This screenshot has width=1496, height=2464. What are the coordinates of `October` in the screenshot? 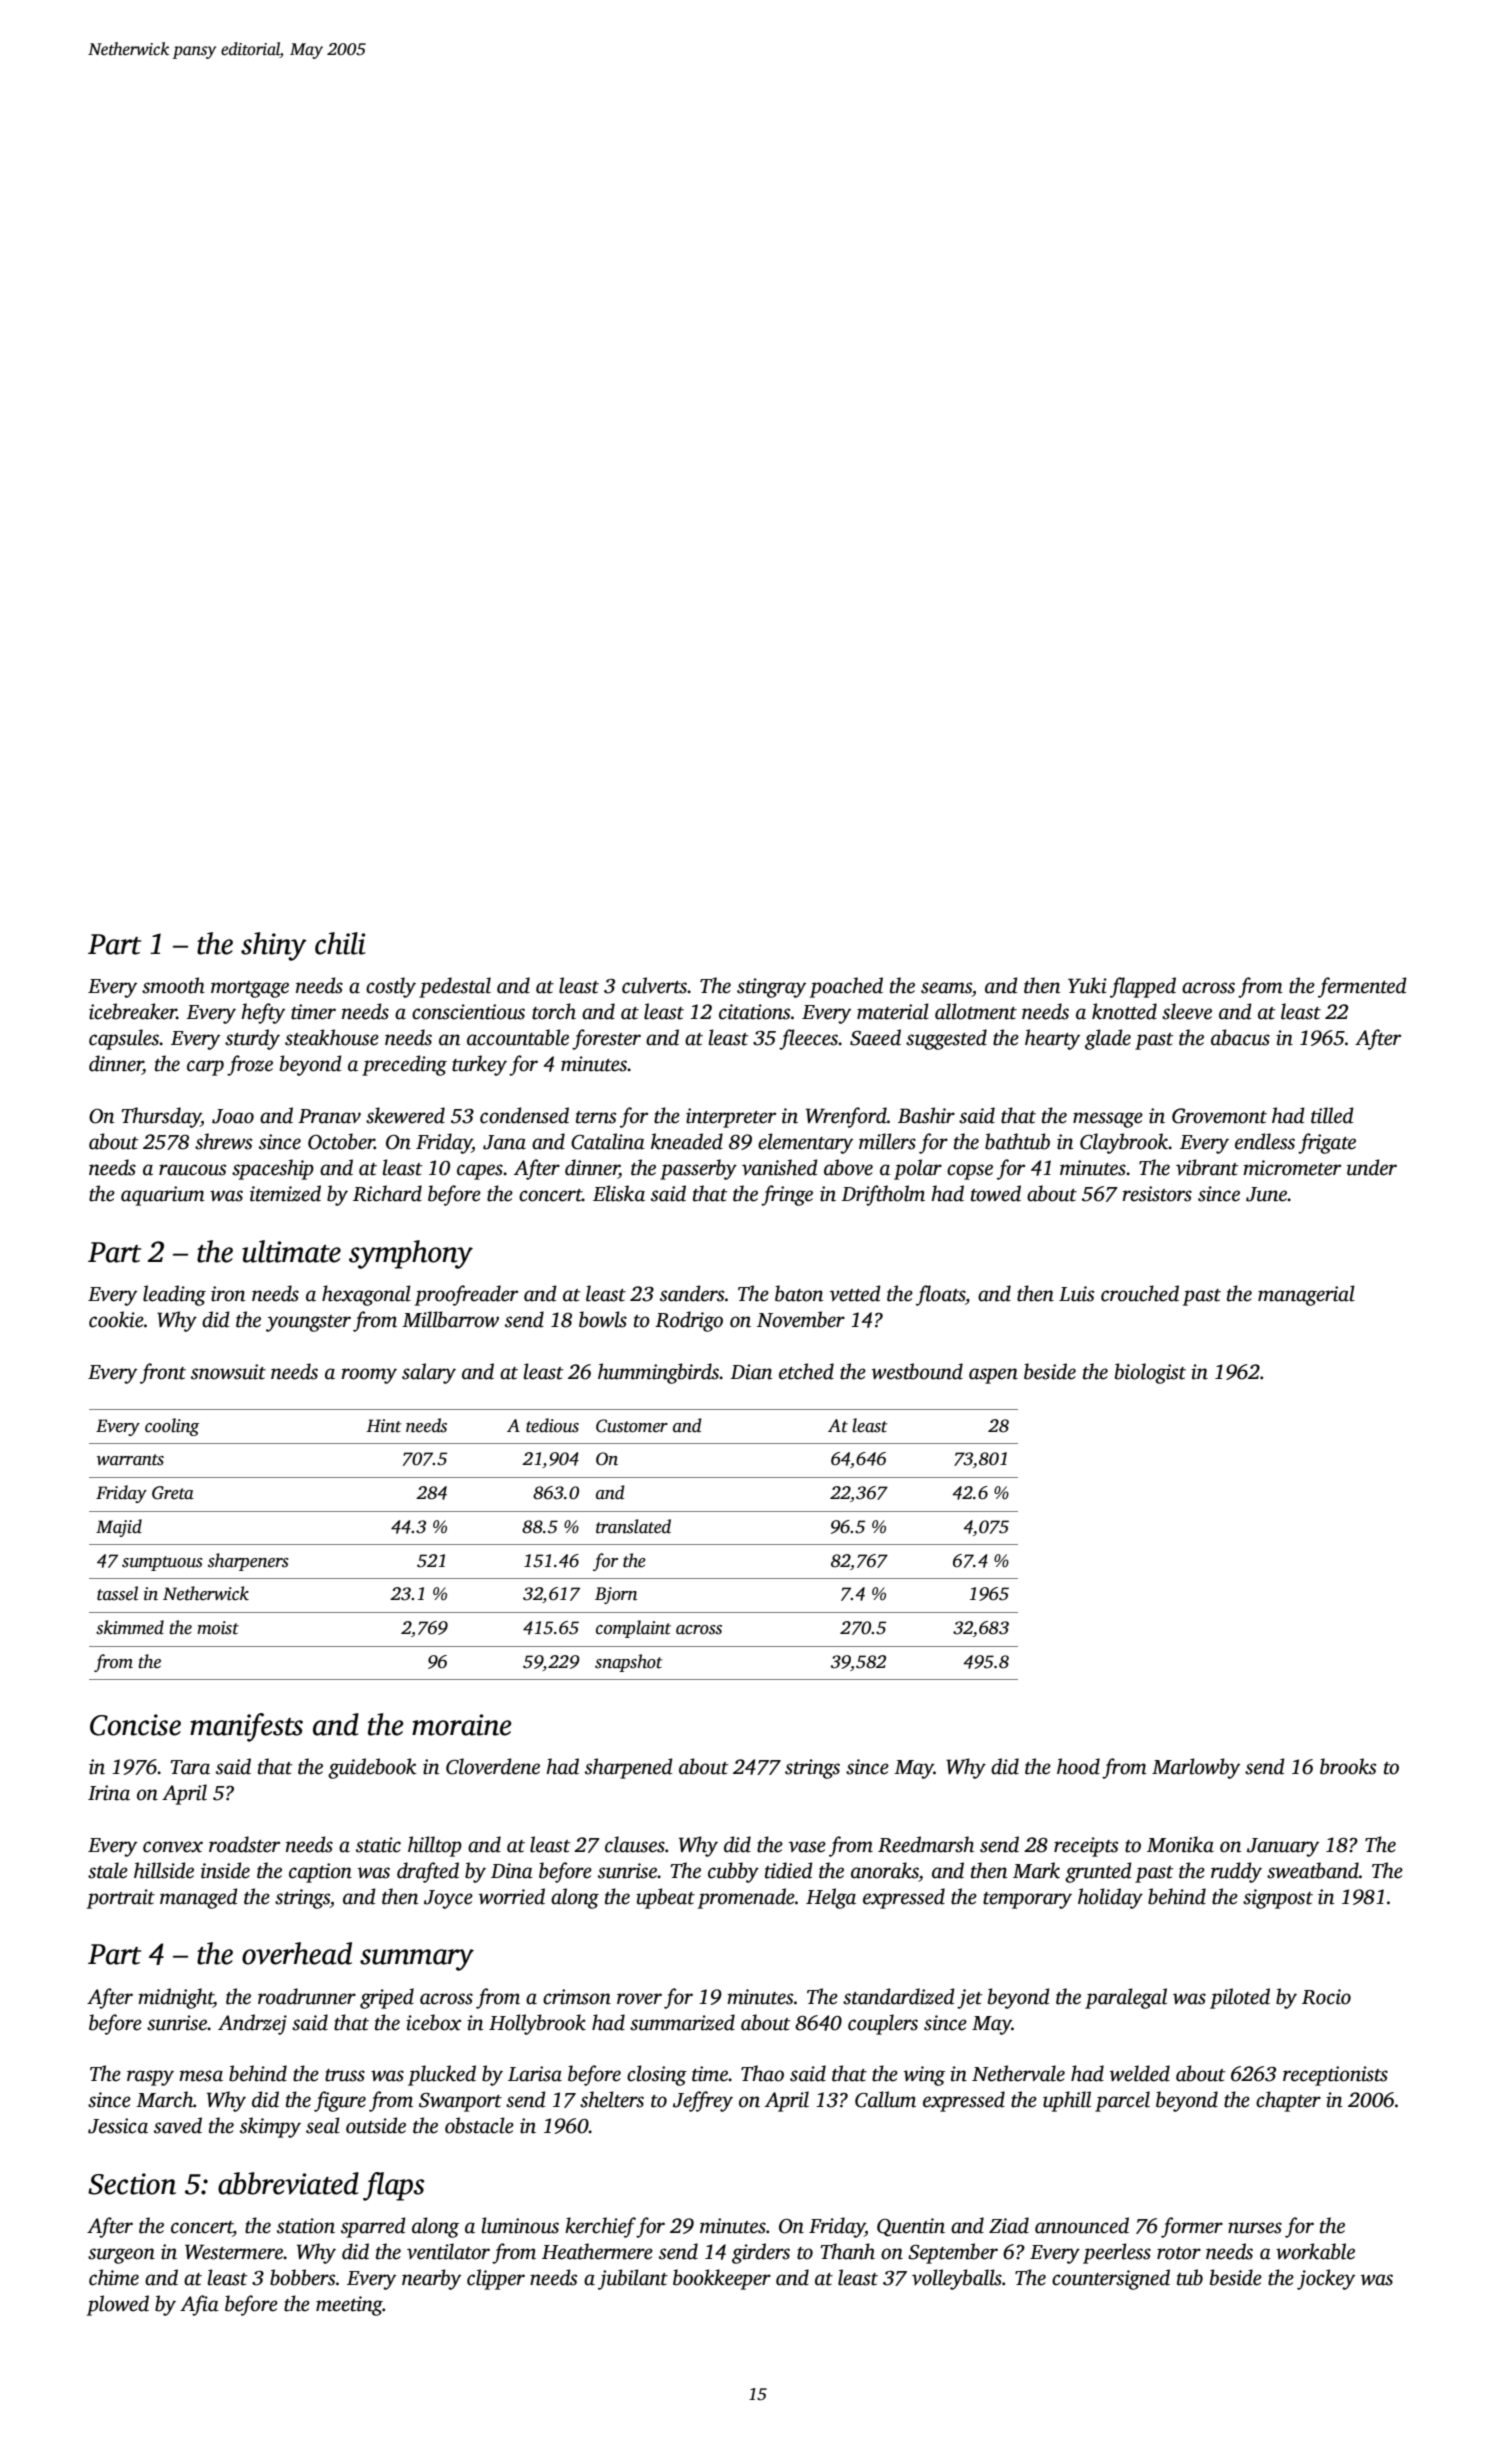 It's located at (341, 1141).
